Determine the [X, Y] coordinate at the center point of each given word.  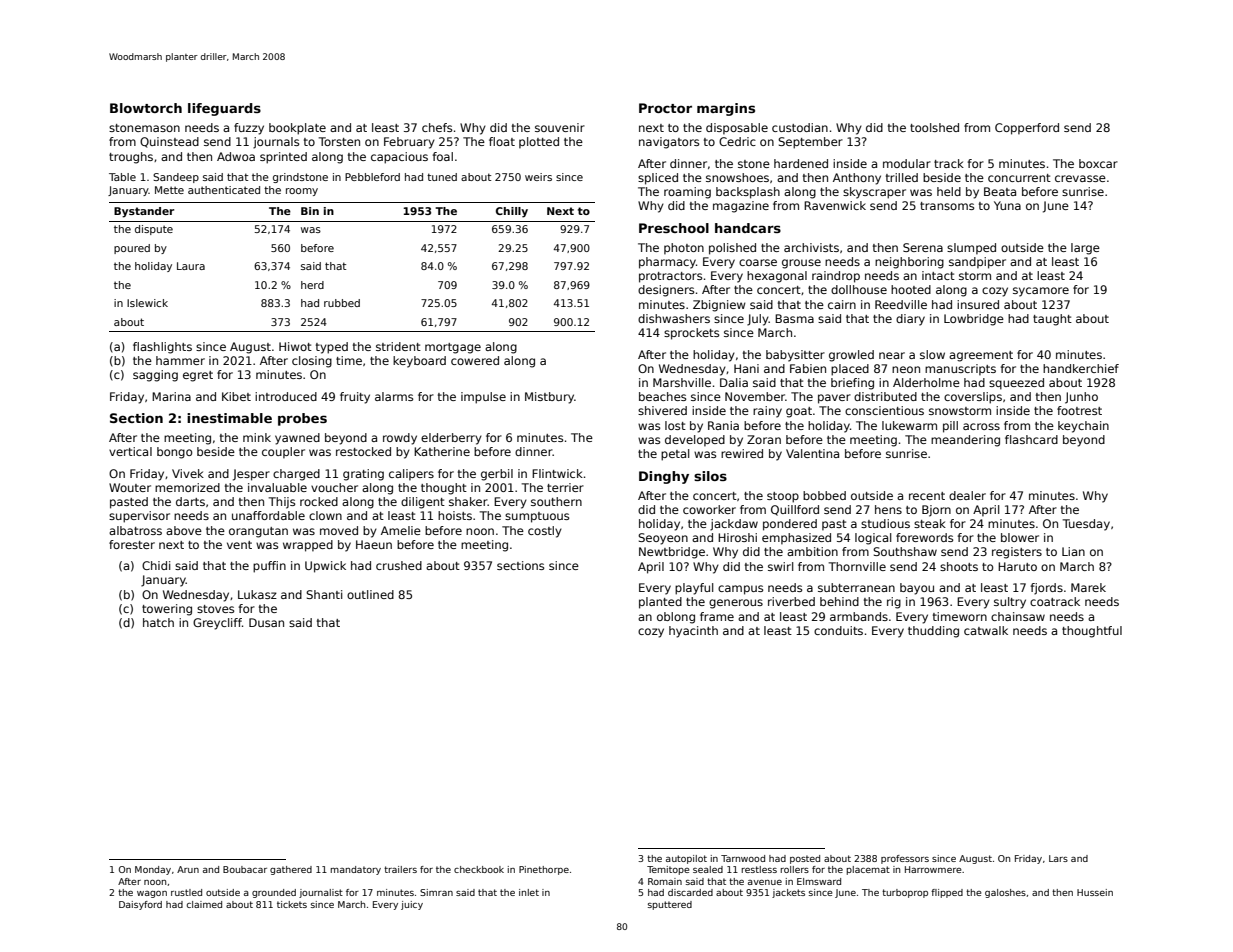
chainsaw [1018, 616]
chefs [437, 127]
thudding [933, 632]
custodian [800, 127]
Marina [171, 396]
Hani [746, 368]
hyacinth [693, 632]
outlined [370, 594]
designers [666, 291]
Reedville [901, 304]
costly [545, 532]
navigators [669, 143]
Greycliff [217, 624]
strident [398, 346]
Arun [188, 869]
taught [1052, 320]
